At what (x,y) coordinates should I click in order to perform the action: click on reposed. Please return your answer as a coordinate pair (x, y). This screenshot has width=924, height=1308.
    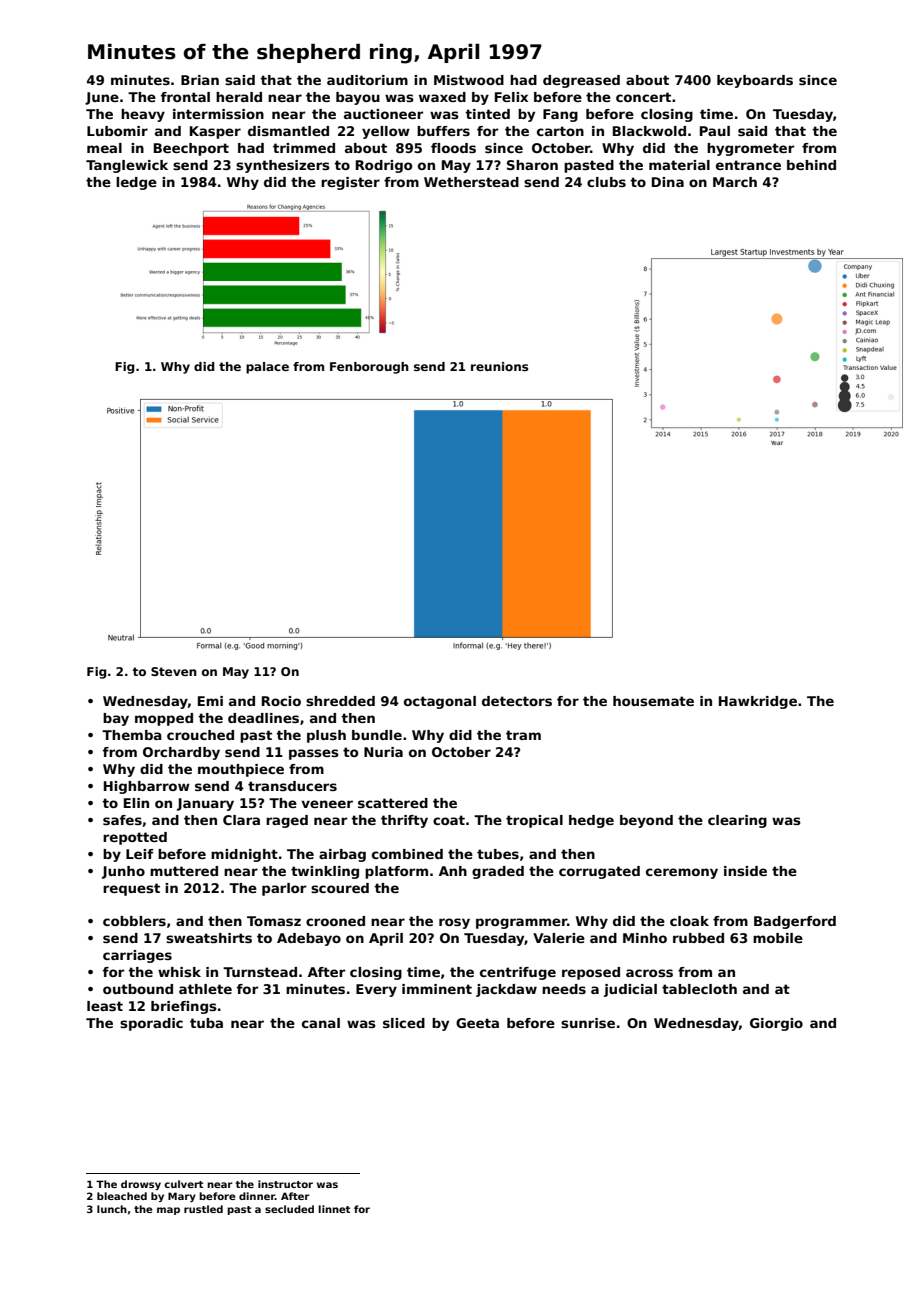
    Looking at the image, I should click on (591, 973).
